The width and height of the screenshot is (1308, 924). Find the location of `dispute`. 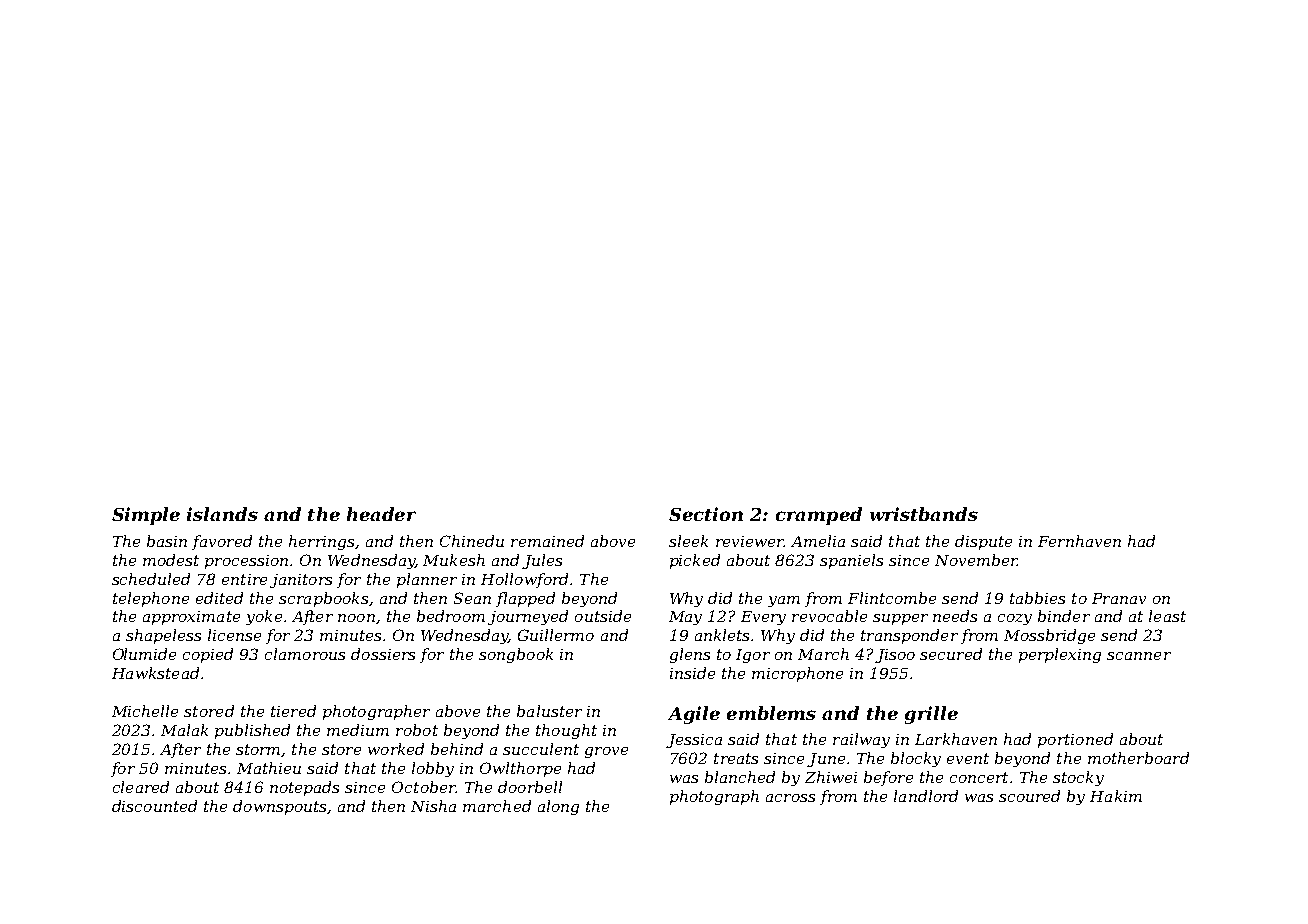

dispute is located at coordinates (983, 542).
